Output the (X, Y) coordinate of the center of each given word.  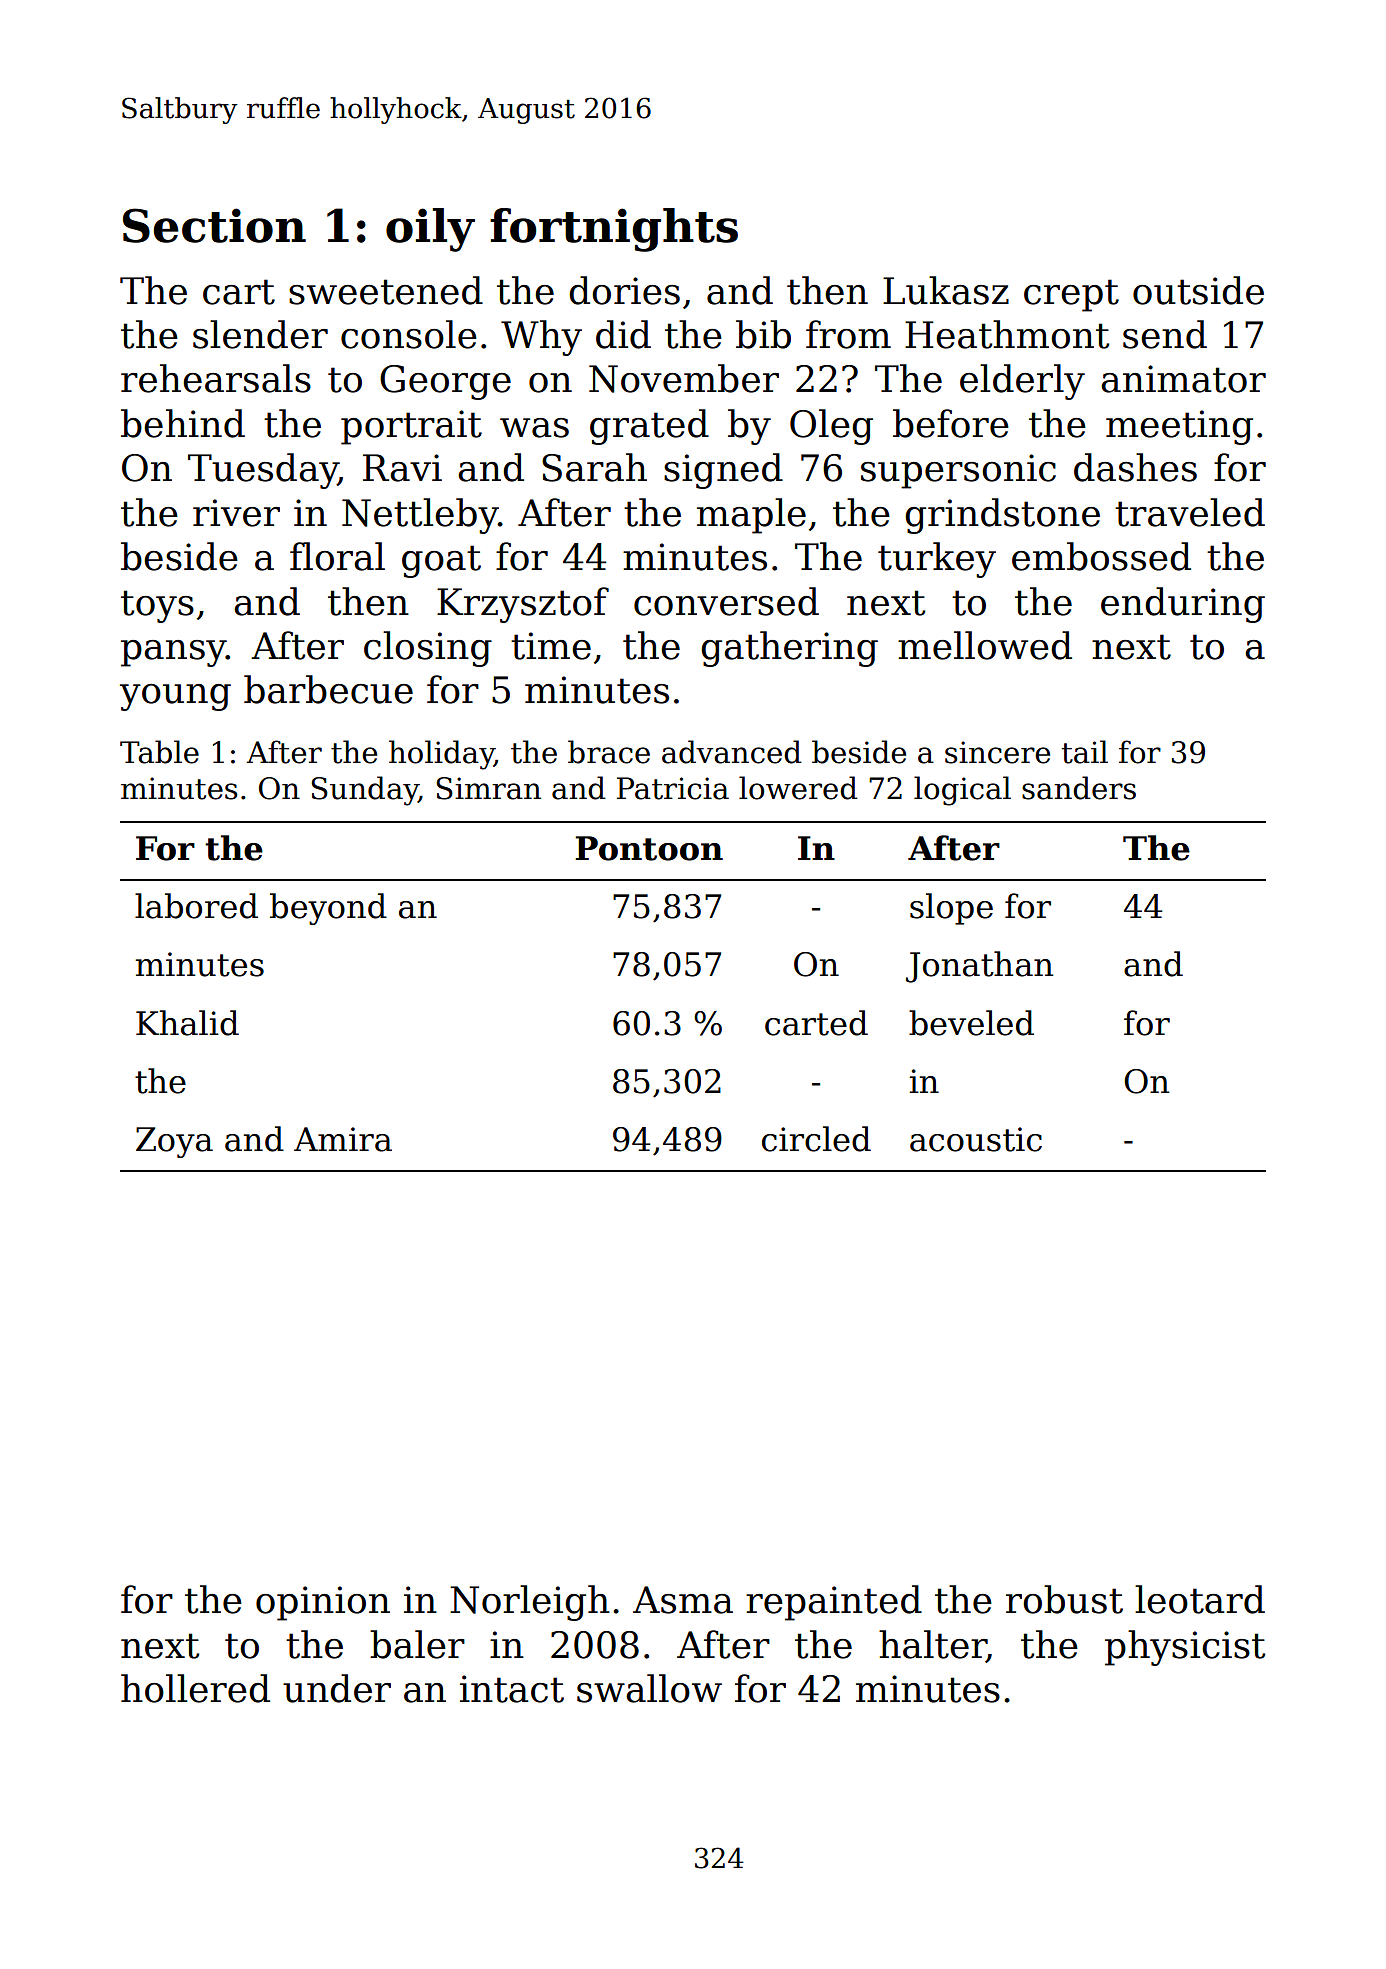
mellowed (985, 645)
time (551, 646)
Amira (343, 1139)
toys (157, 606)
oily (430, 230)
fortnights (614, 230)
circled (816, 1139)
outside (1198, 290)
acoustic (976, 1139)
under (337, 1688)
